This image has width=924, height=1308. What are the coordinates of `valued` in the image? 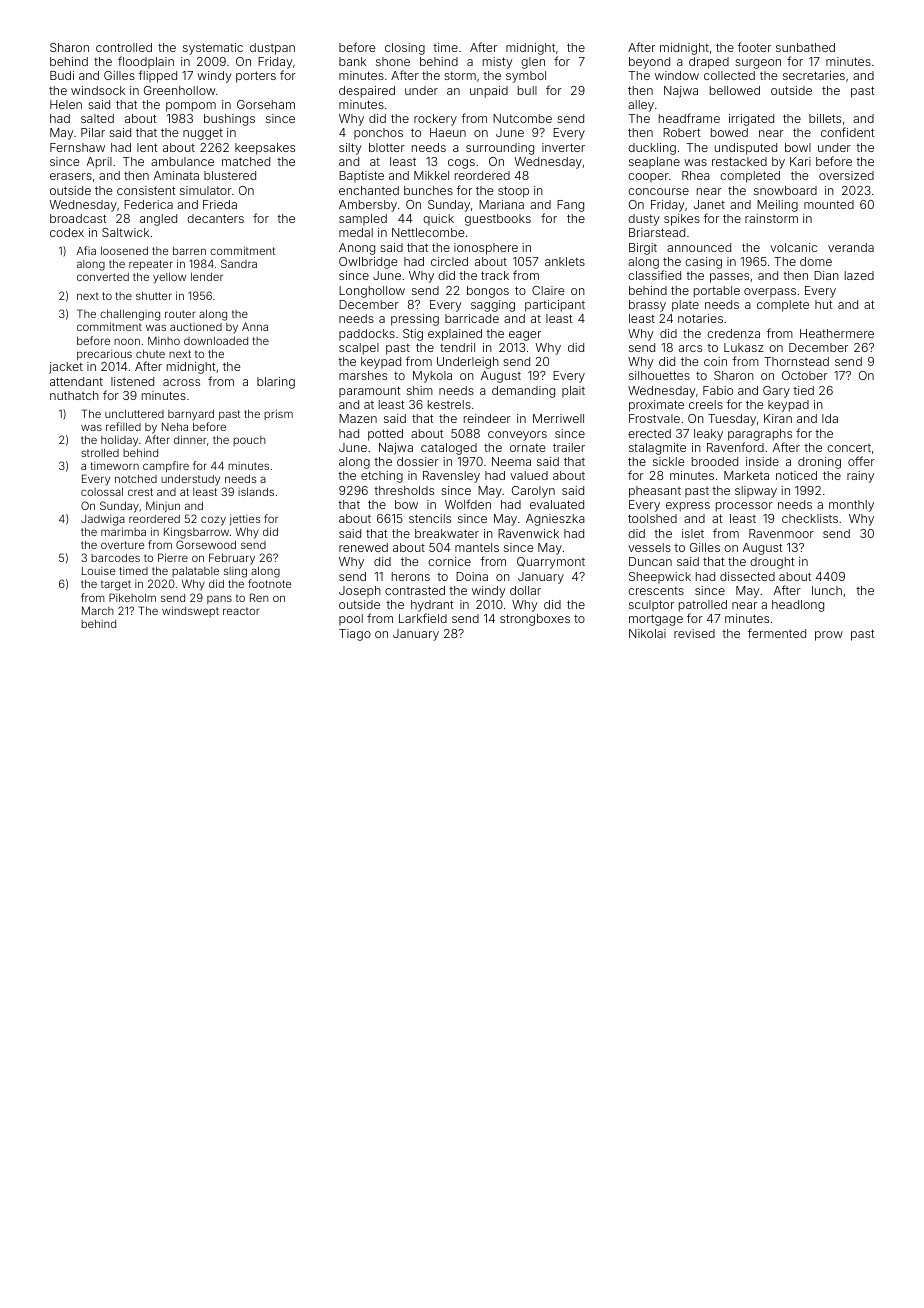 It's located at (529, 475).
